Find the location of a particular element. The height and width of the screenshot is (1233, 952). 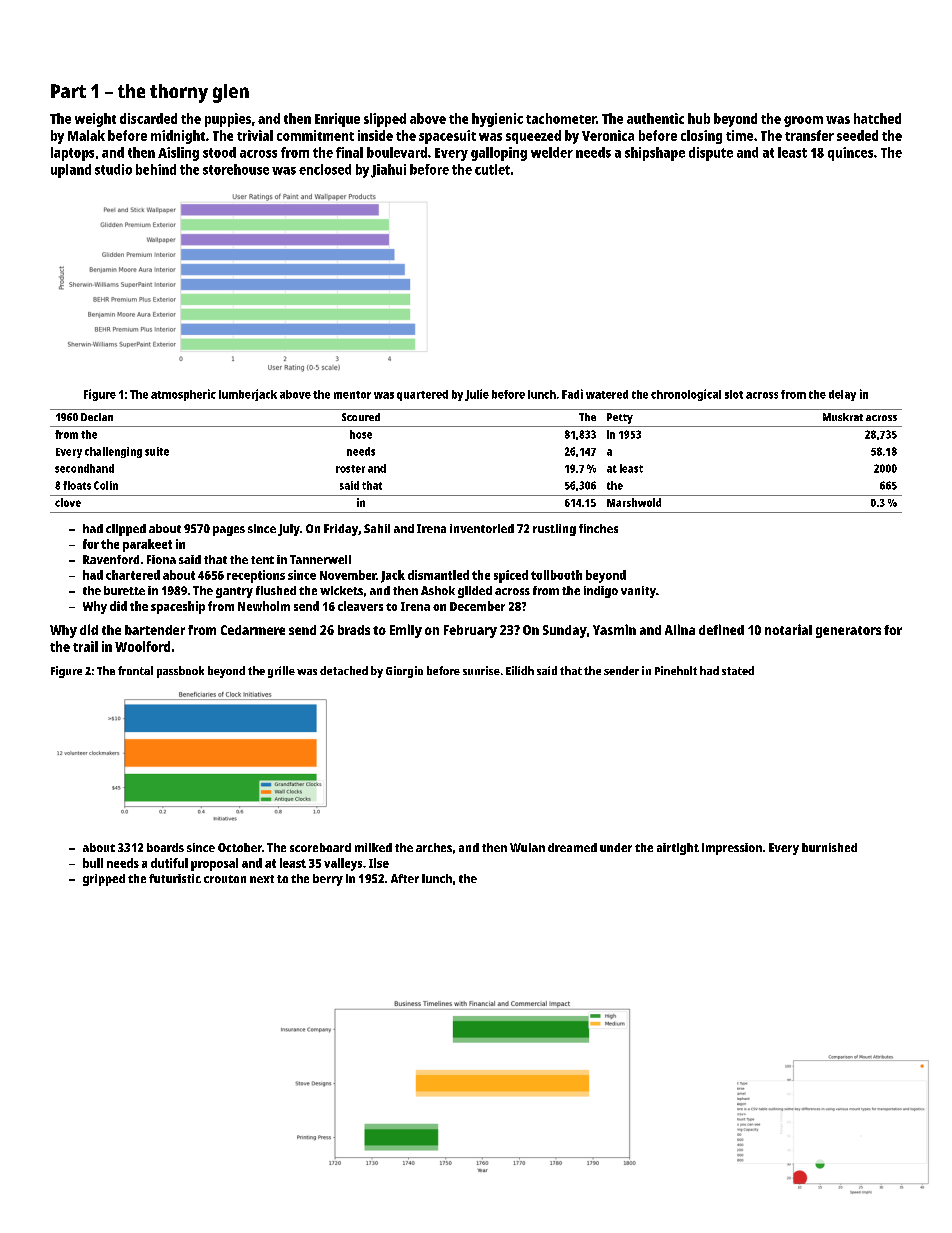

delay is located at coordinates (842, 395).
